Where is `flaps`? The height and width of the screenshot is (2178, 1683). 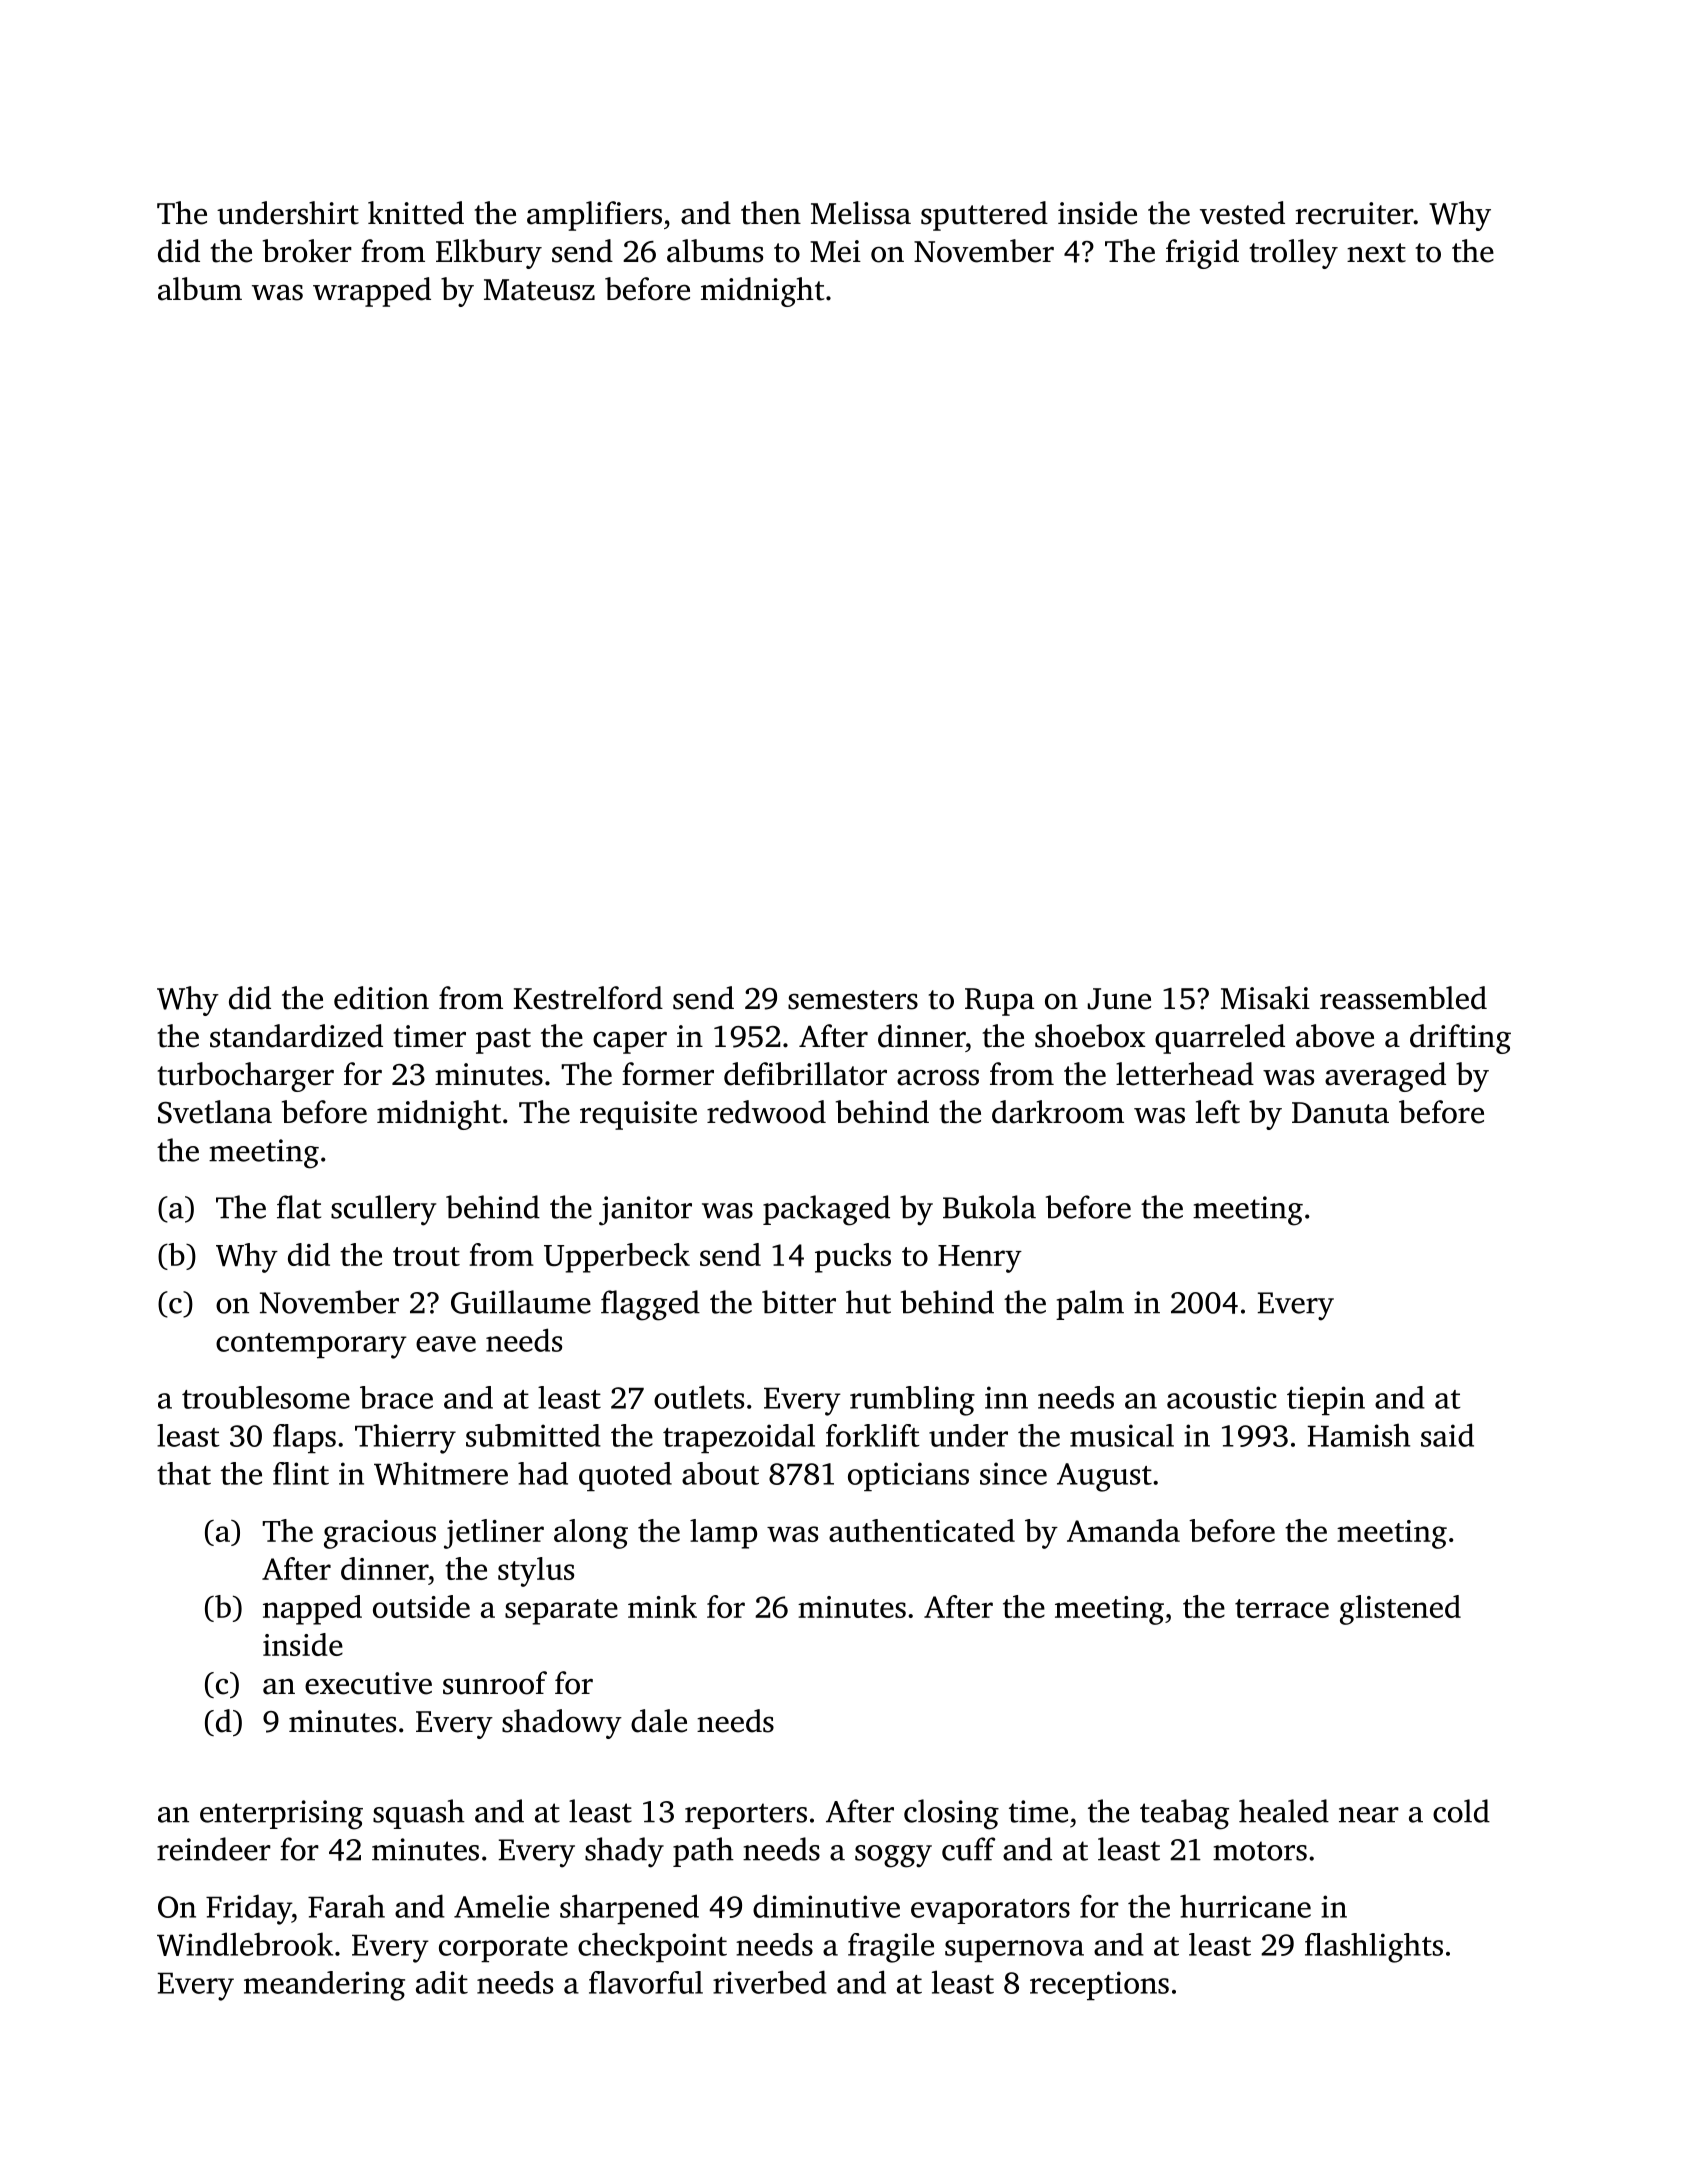 flaps is located at coordinates (304, 1438).
